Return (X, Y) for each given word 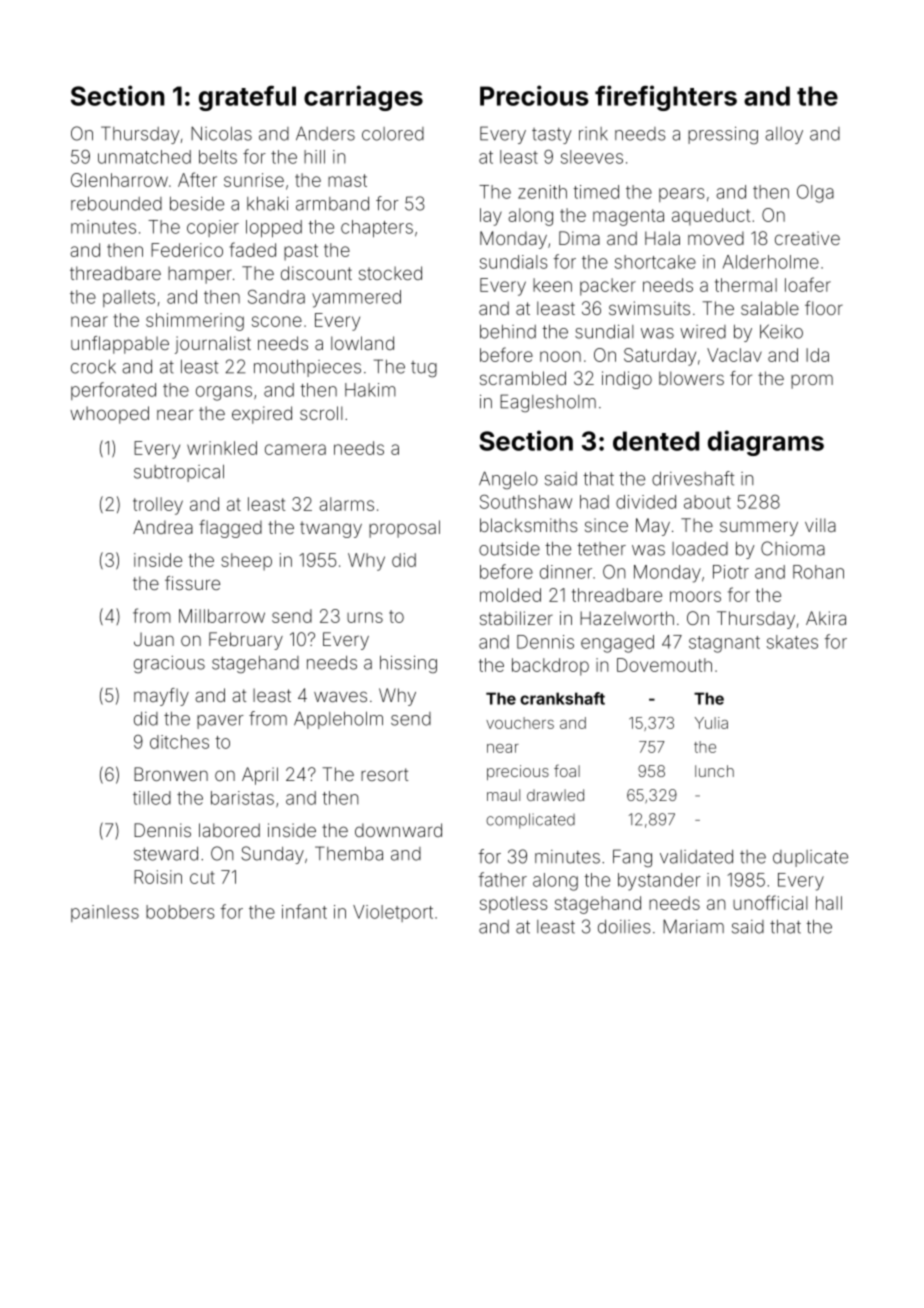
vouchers (520, 723)
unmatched (144, 157)
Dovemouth (664, 665)
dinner (566, 572)
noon (560, 356)
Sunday (272, 855)
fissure (192, 583)
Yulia (711, 723)
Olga (815, 194)
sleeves (592, 157)
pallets (129, 298)
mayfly (161, 697)
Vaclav (734, 355)
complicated (530, 821)
